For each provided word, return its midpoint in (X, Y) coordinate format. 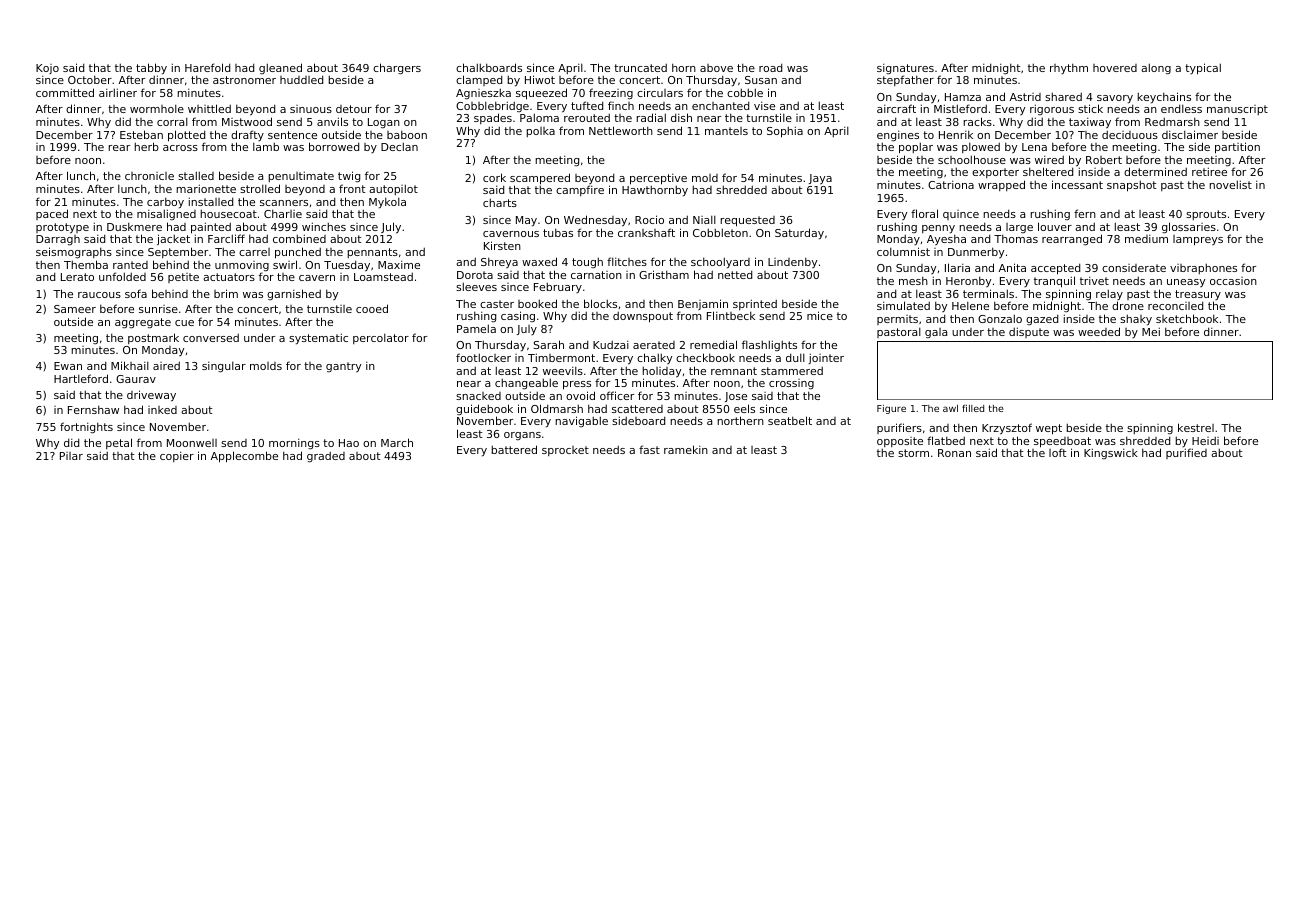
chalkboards (489, 67)
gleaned (280, 68)
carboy (165, 203)
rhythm (1069, 68)
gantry (343, 367)
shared (1063, 96)
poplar (916, 148)
